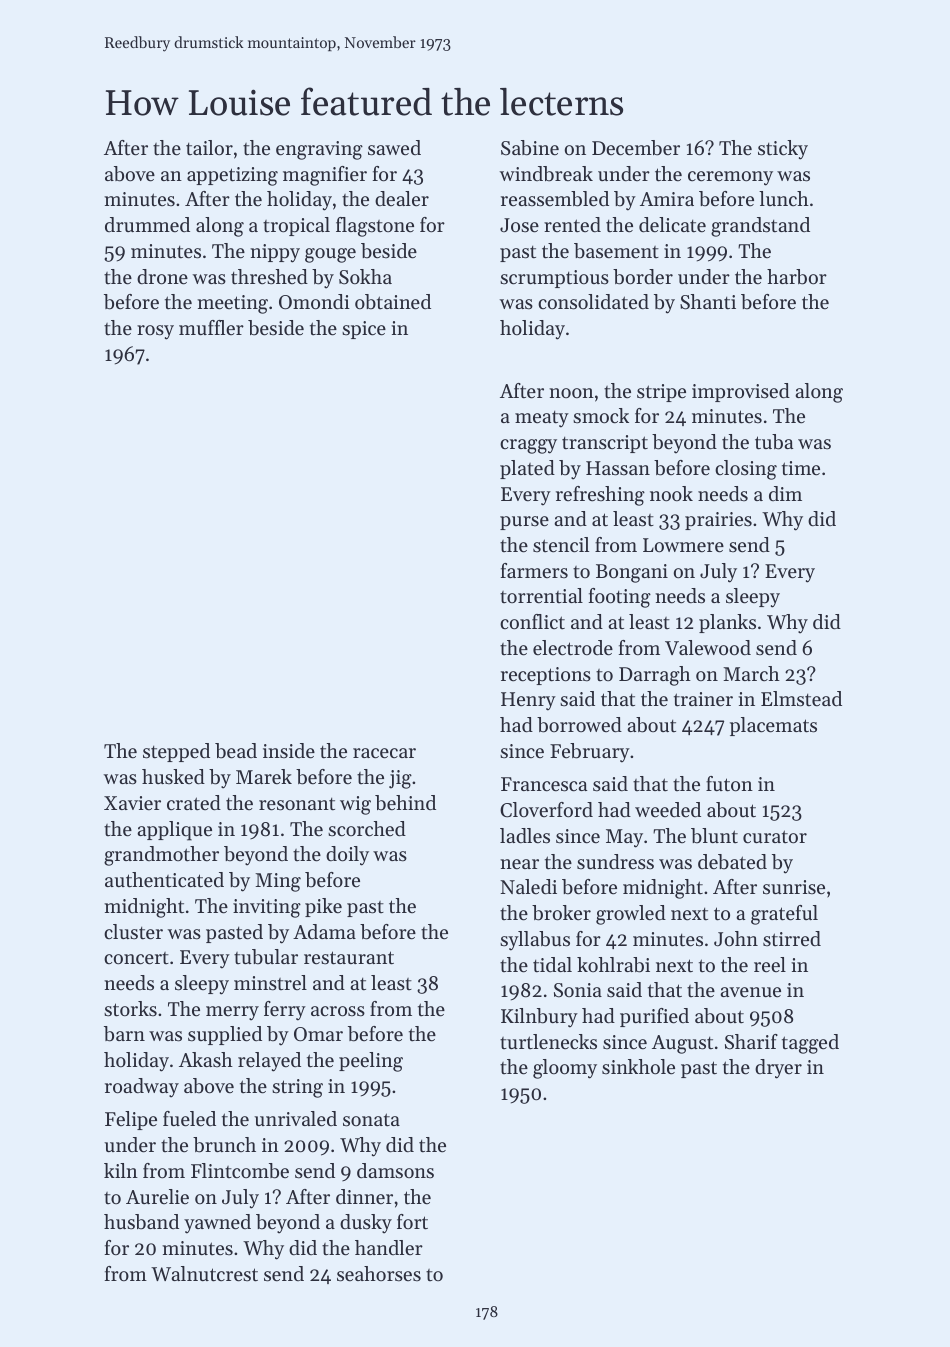 Image resolution: width=950 pixels, height=1347 pixels. What do you see at coordinates (524, 523) in the document?
I see `purse` at bounding box center [524, 523].
